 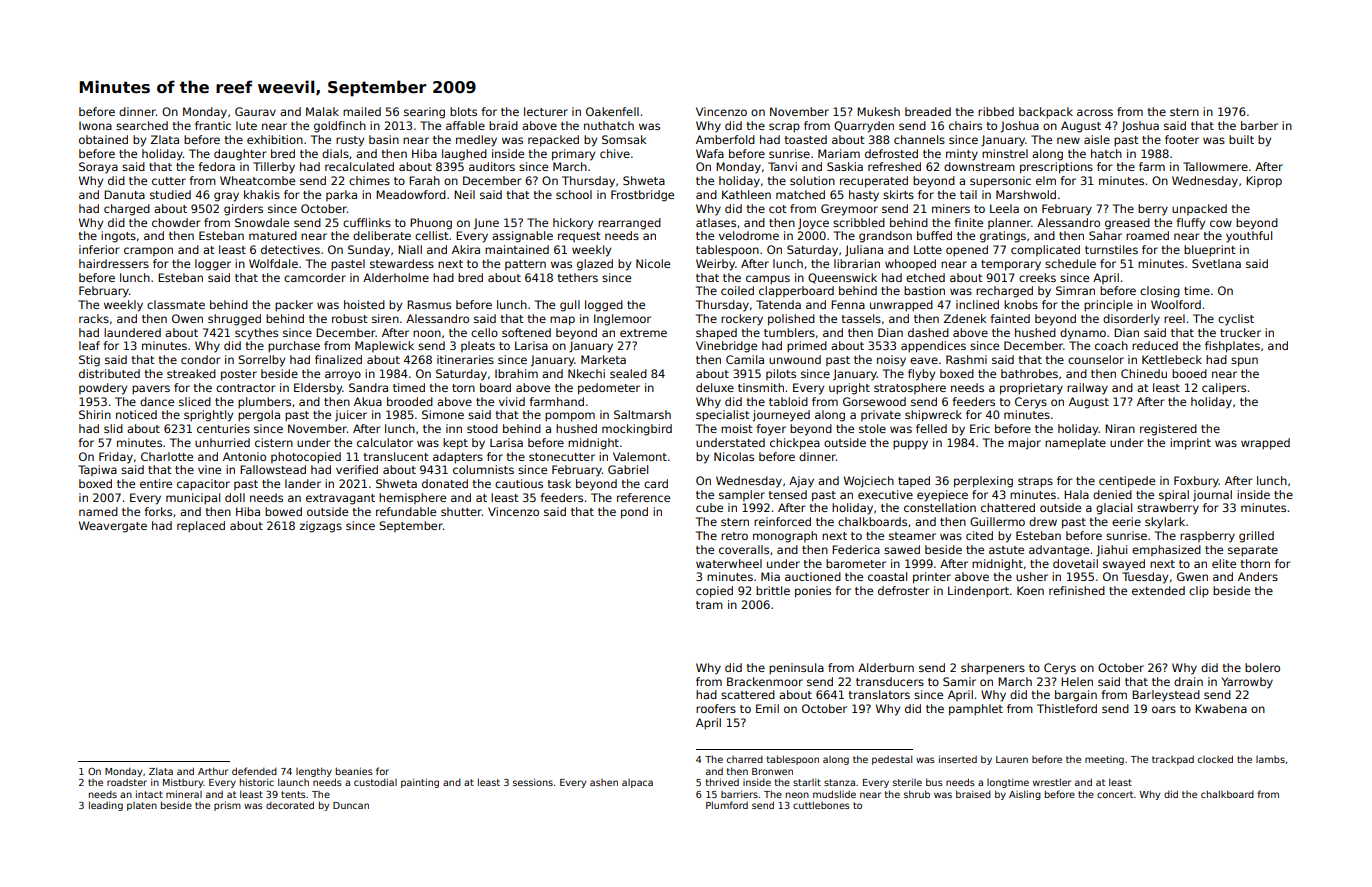 What do you see at coordinates (928, 111) in the page?
I see `breaded` at bounding box center [928, 111].
